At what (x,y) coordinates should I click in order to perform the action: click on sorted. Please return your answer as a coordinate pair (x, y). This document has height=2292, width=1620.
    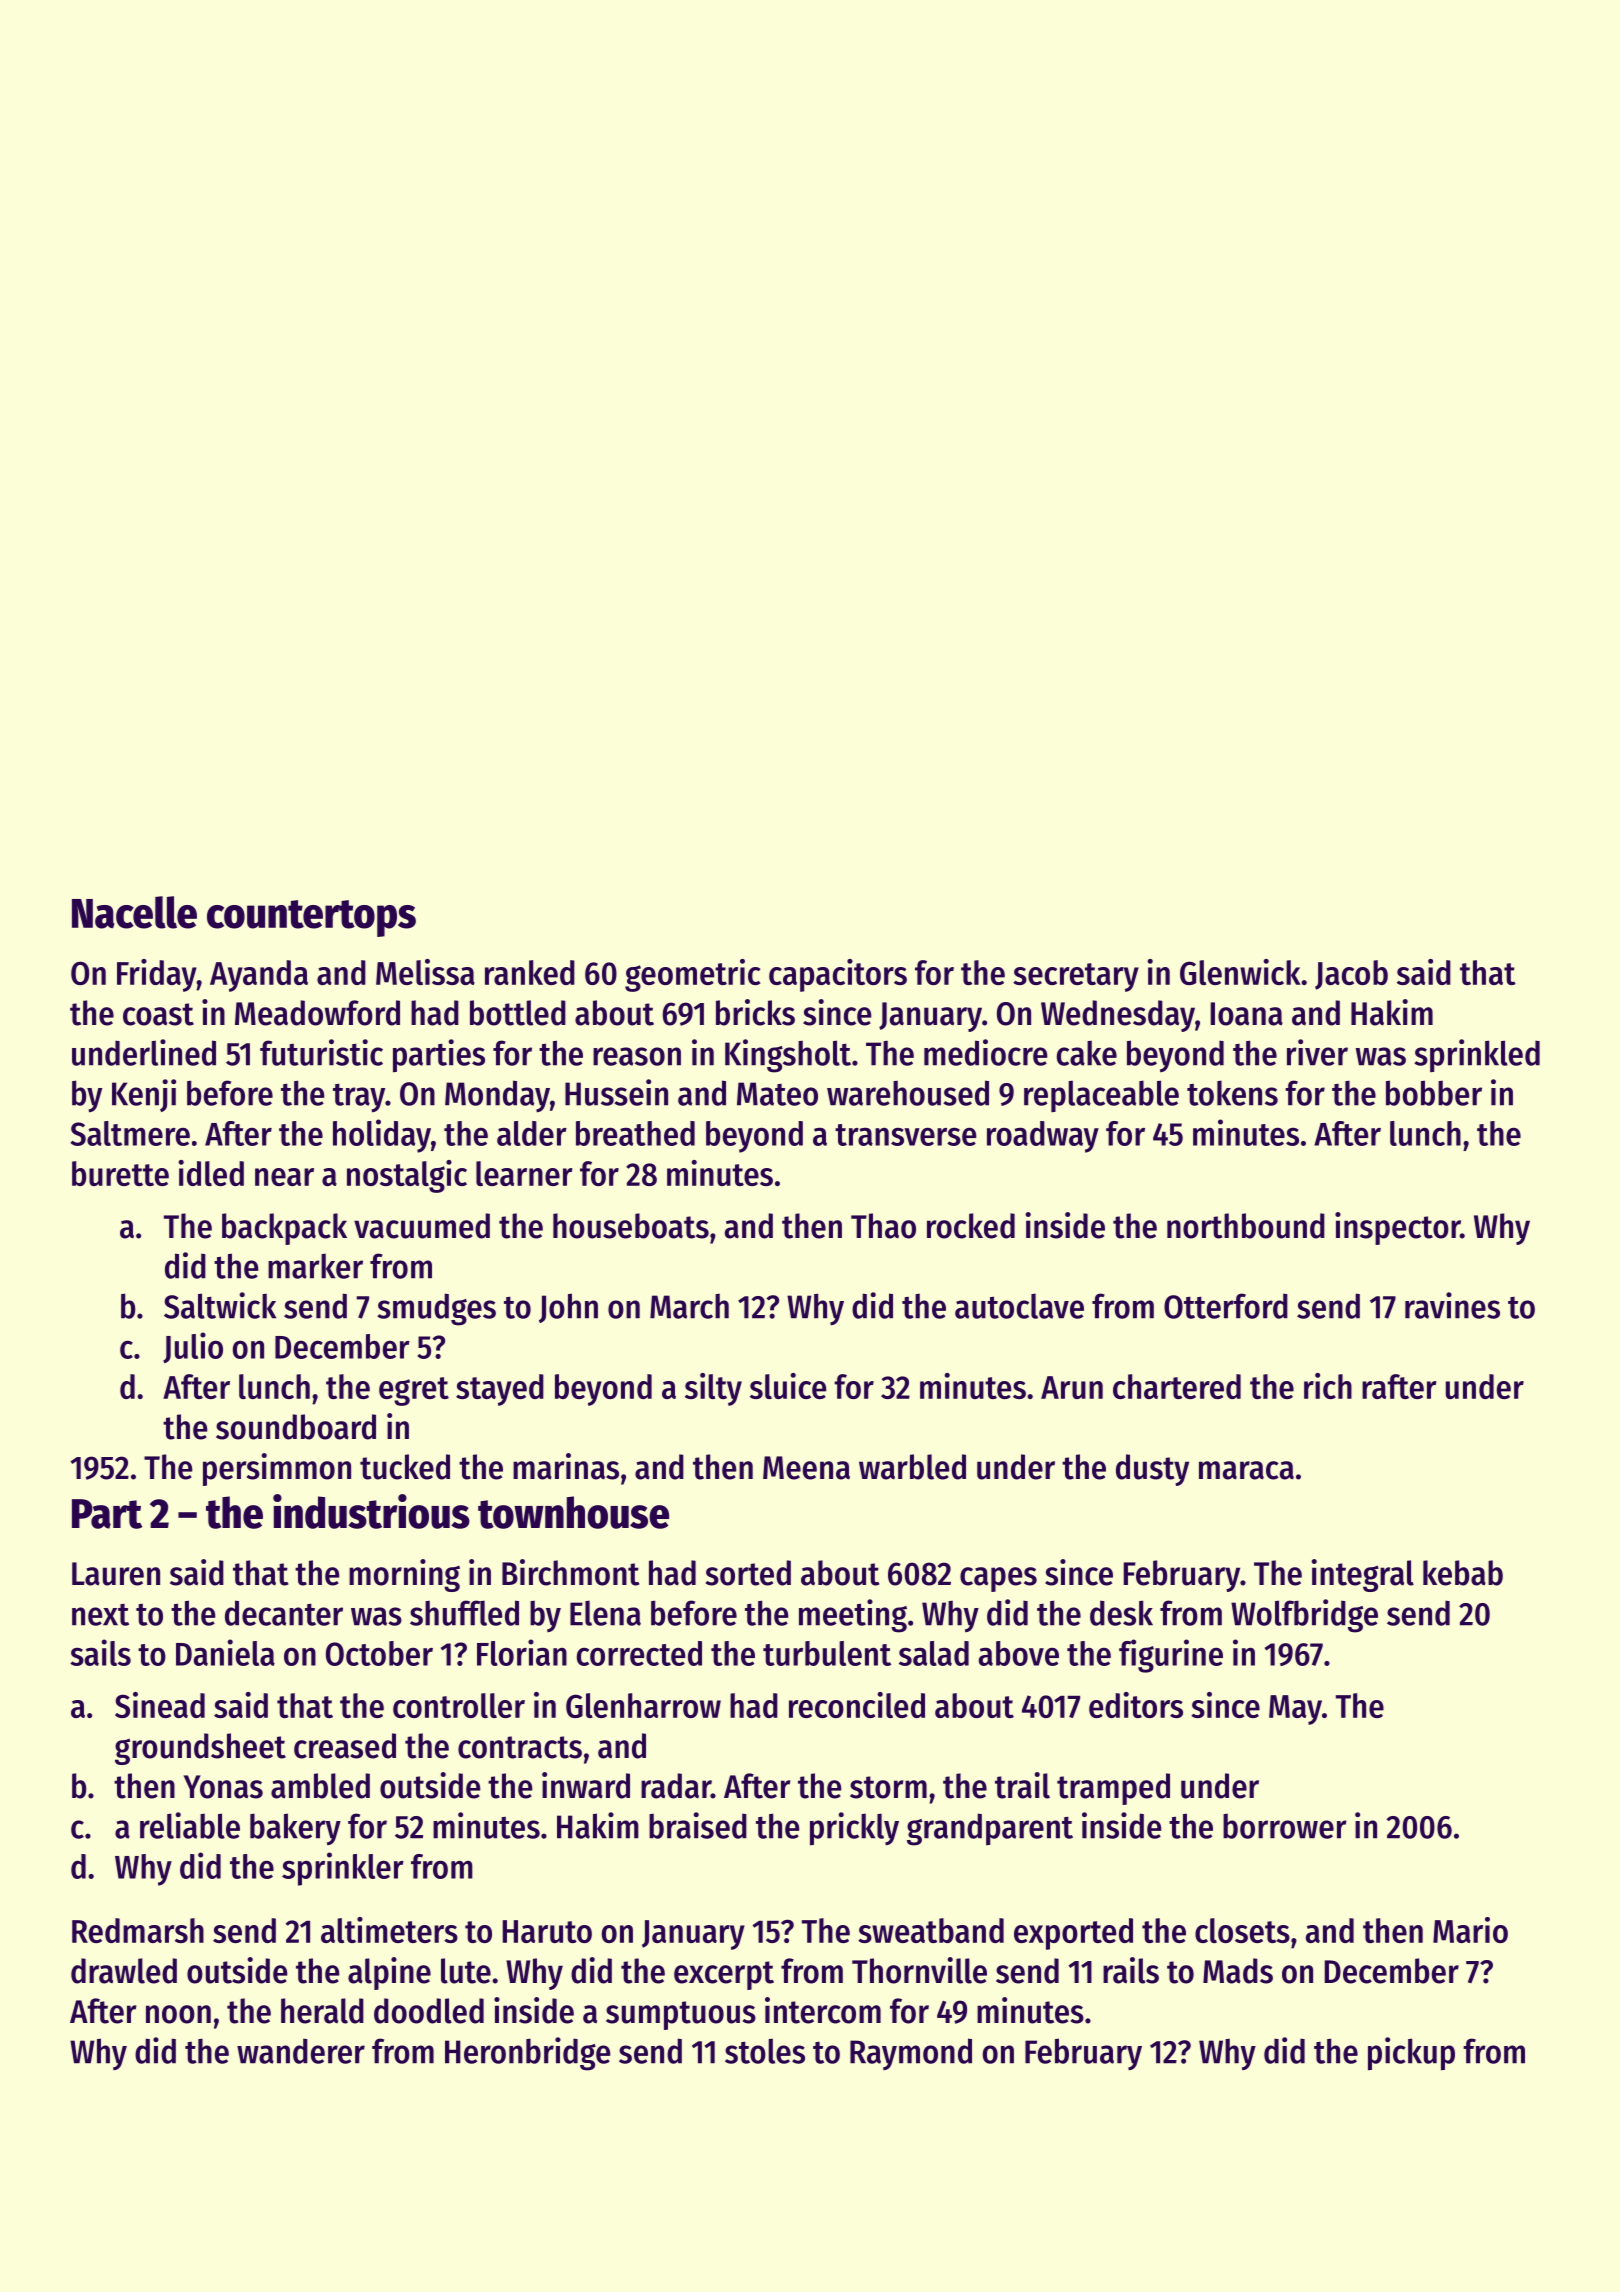
    Looking at the image, I should click on (748, 1573).
